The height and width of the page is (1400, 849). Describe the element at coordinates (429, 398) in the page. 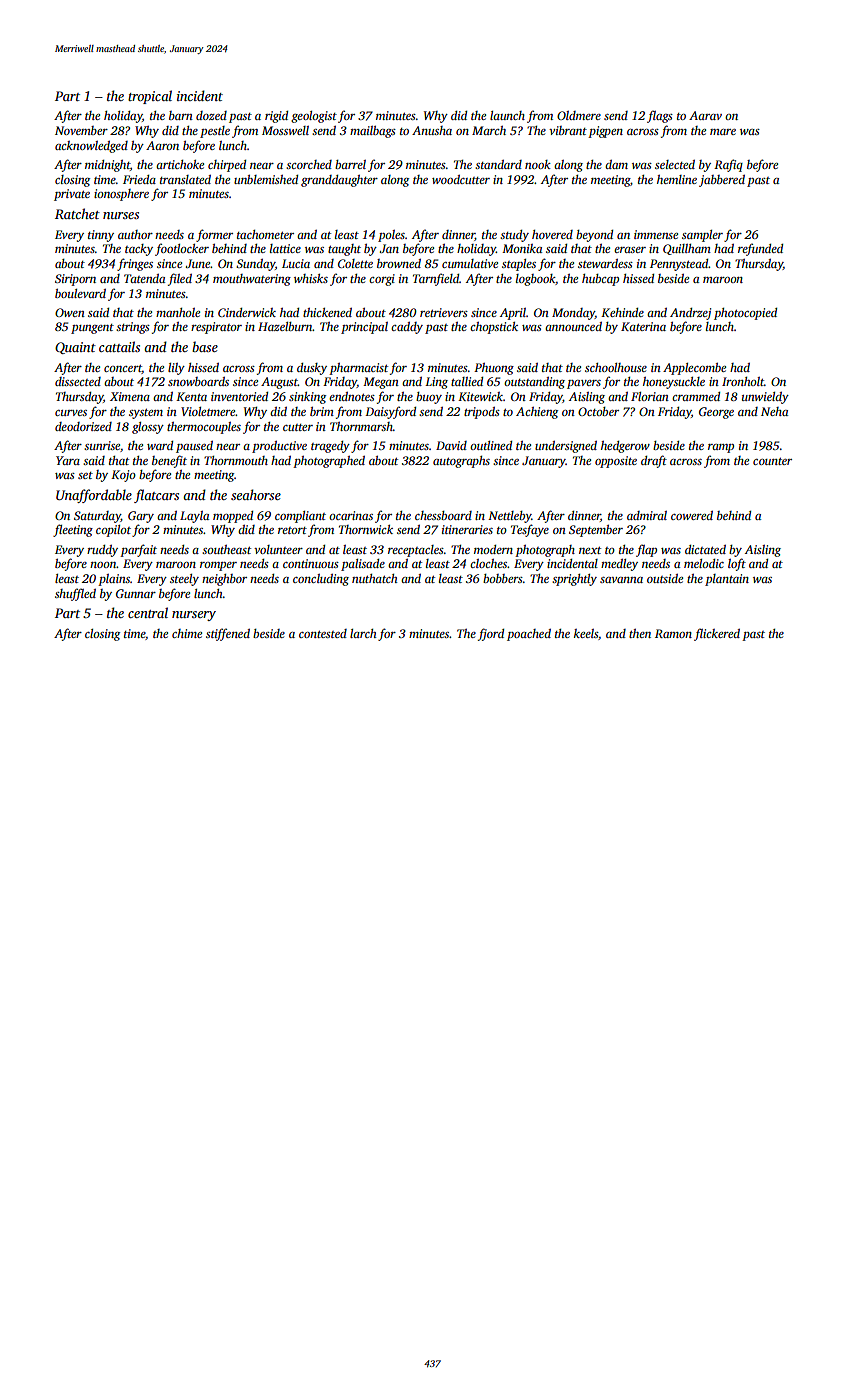

I see `buoy` at that location.
